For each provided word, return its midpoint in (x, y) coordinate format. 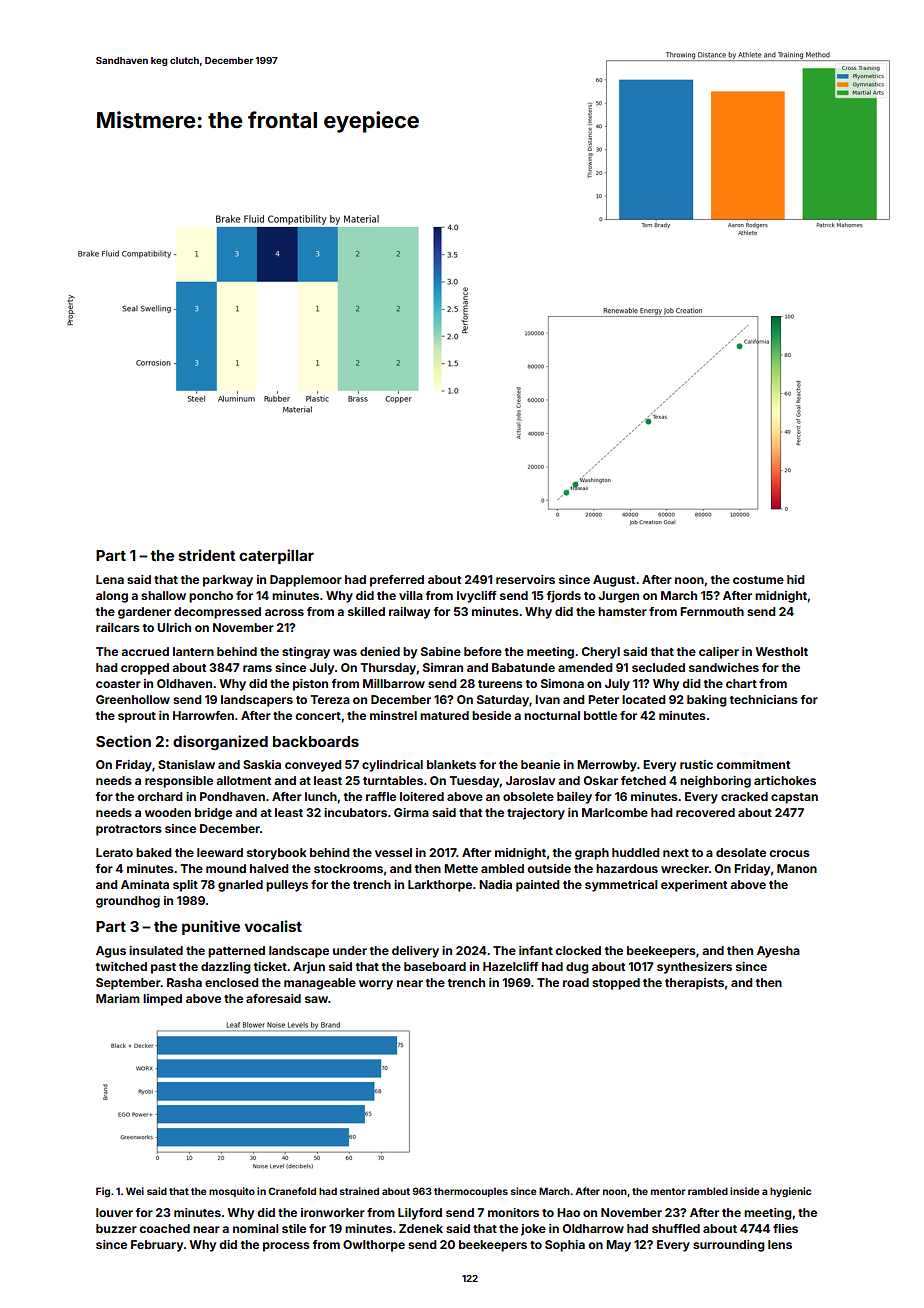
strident (206, 555)
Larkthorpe (440, 886)
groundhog (128, 902)
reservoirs (525, 579)
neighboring (715, 782)
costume (758, 580)
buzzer (116, 1228)
